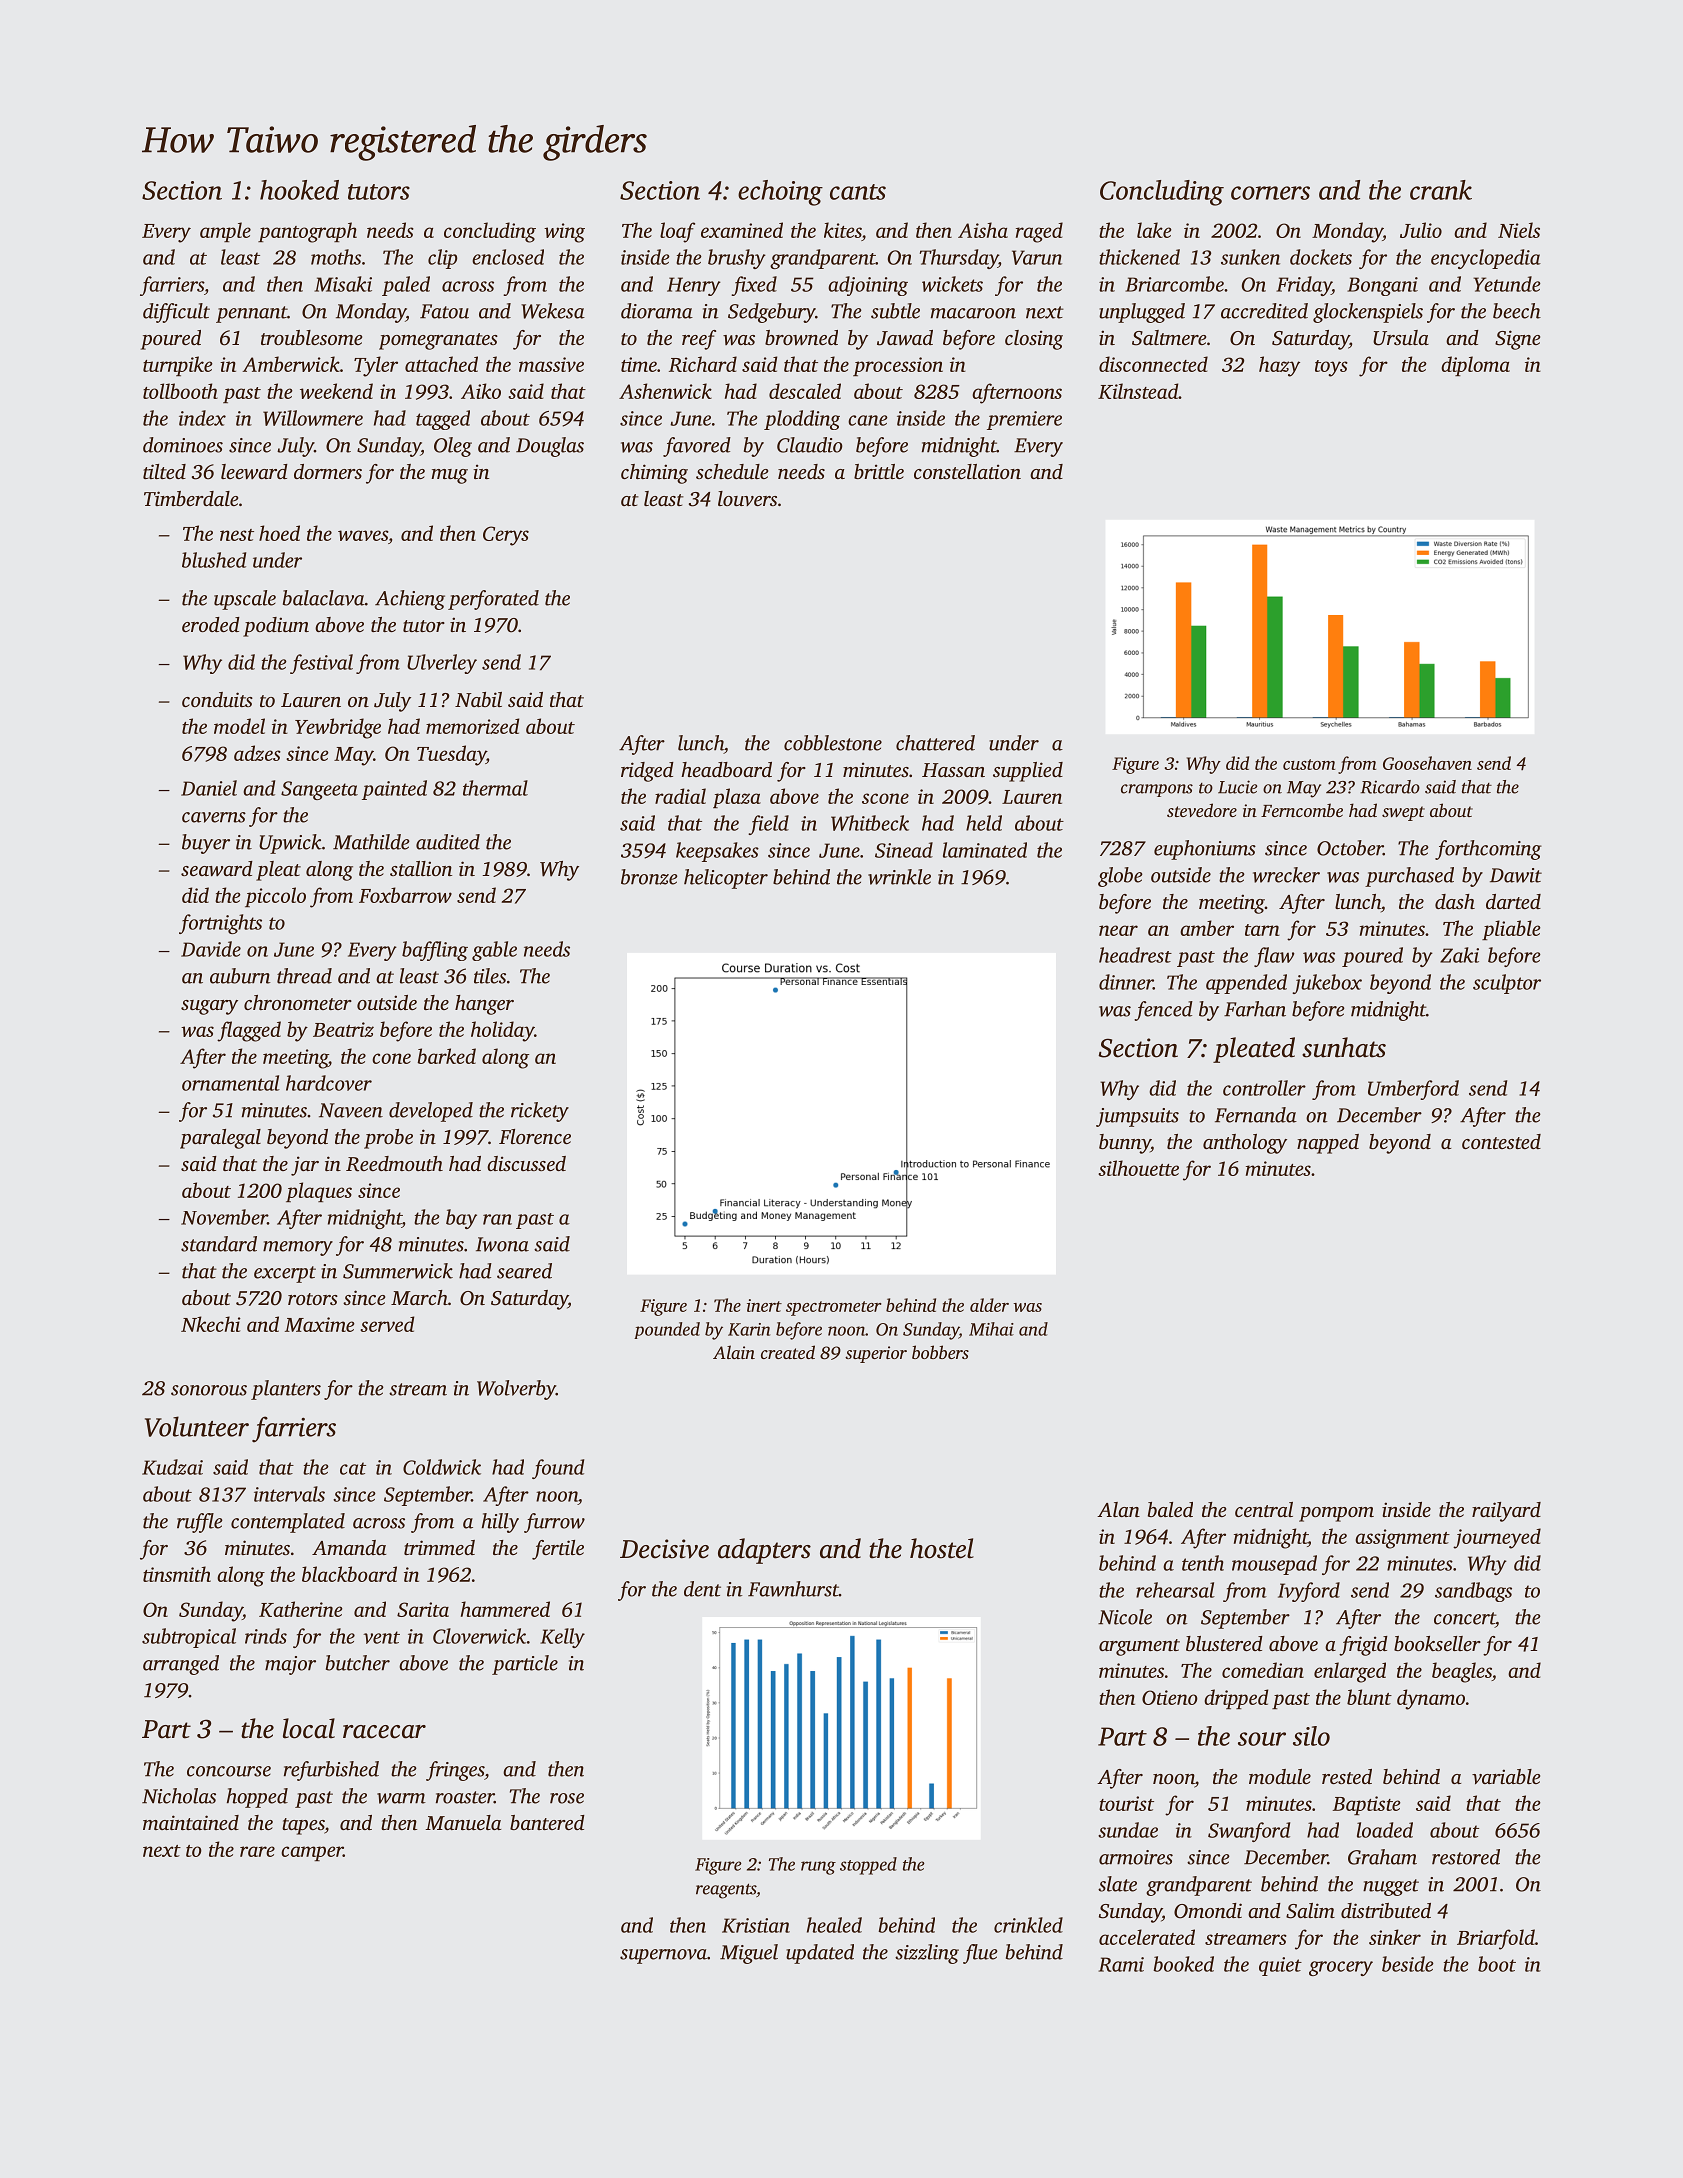  I want to click on Wolverby, so click(516, 1390).
